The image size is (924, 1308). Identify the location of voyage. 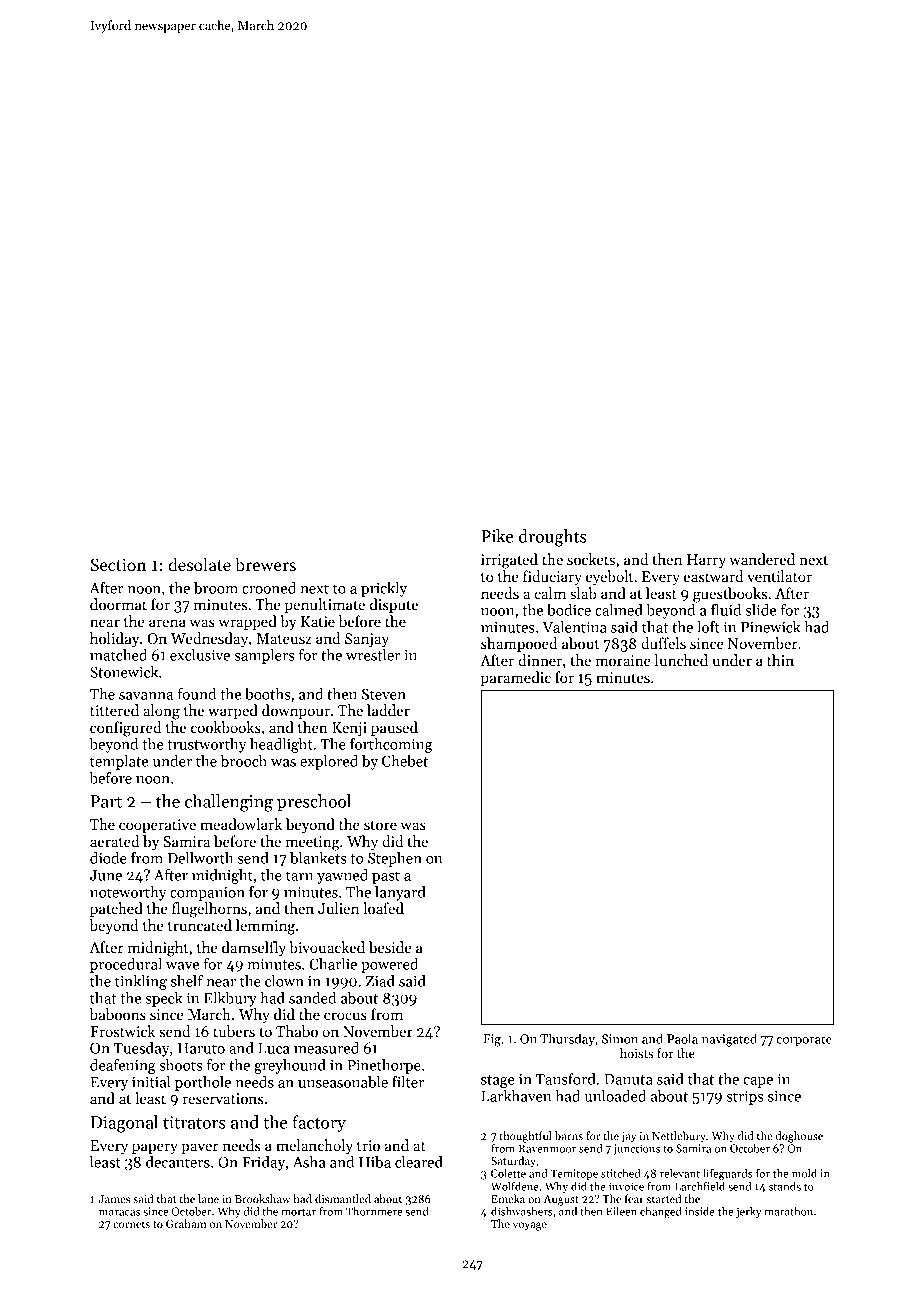
(530, 1226).
